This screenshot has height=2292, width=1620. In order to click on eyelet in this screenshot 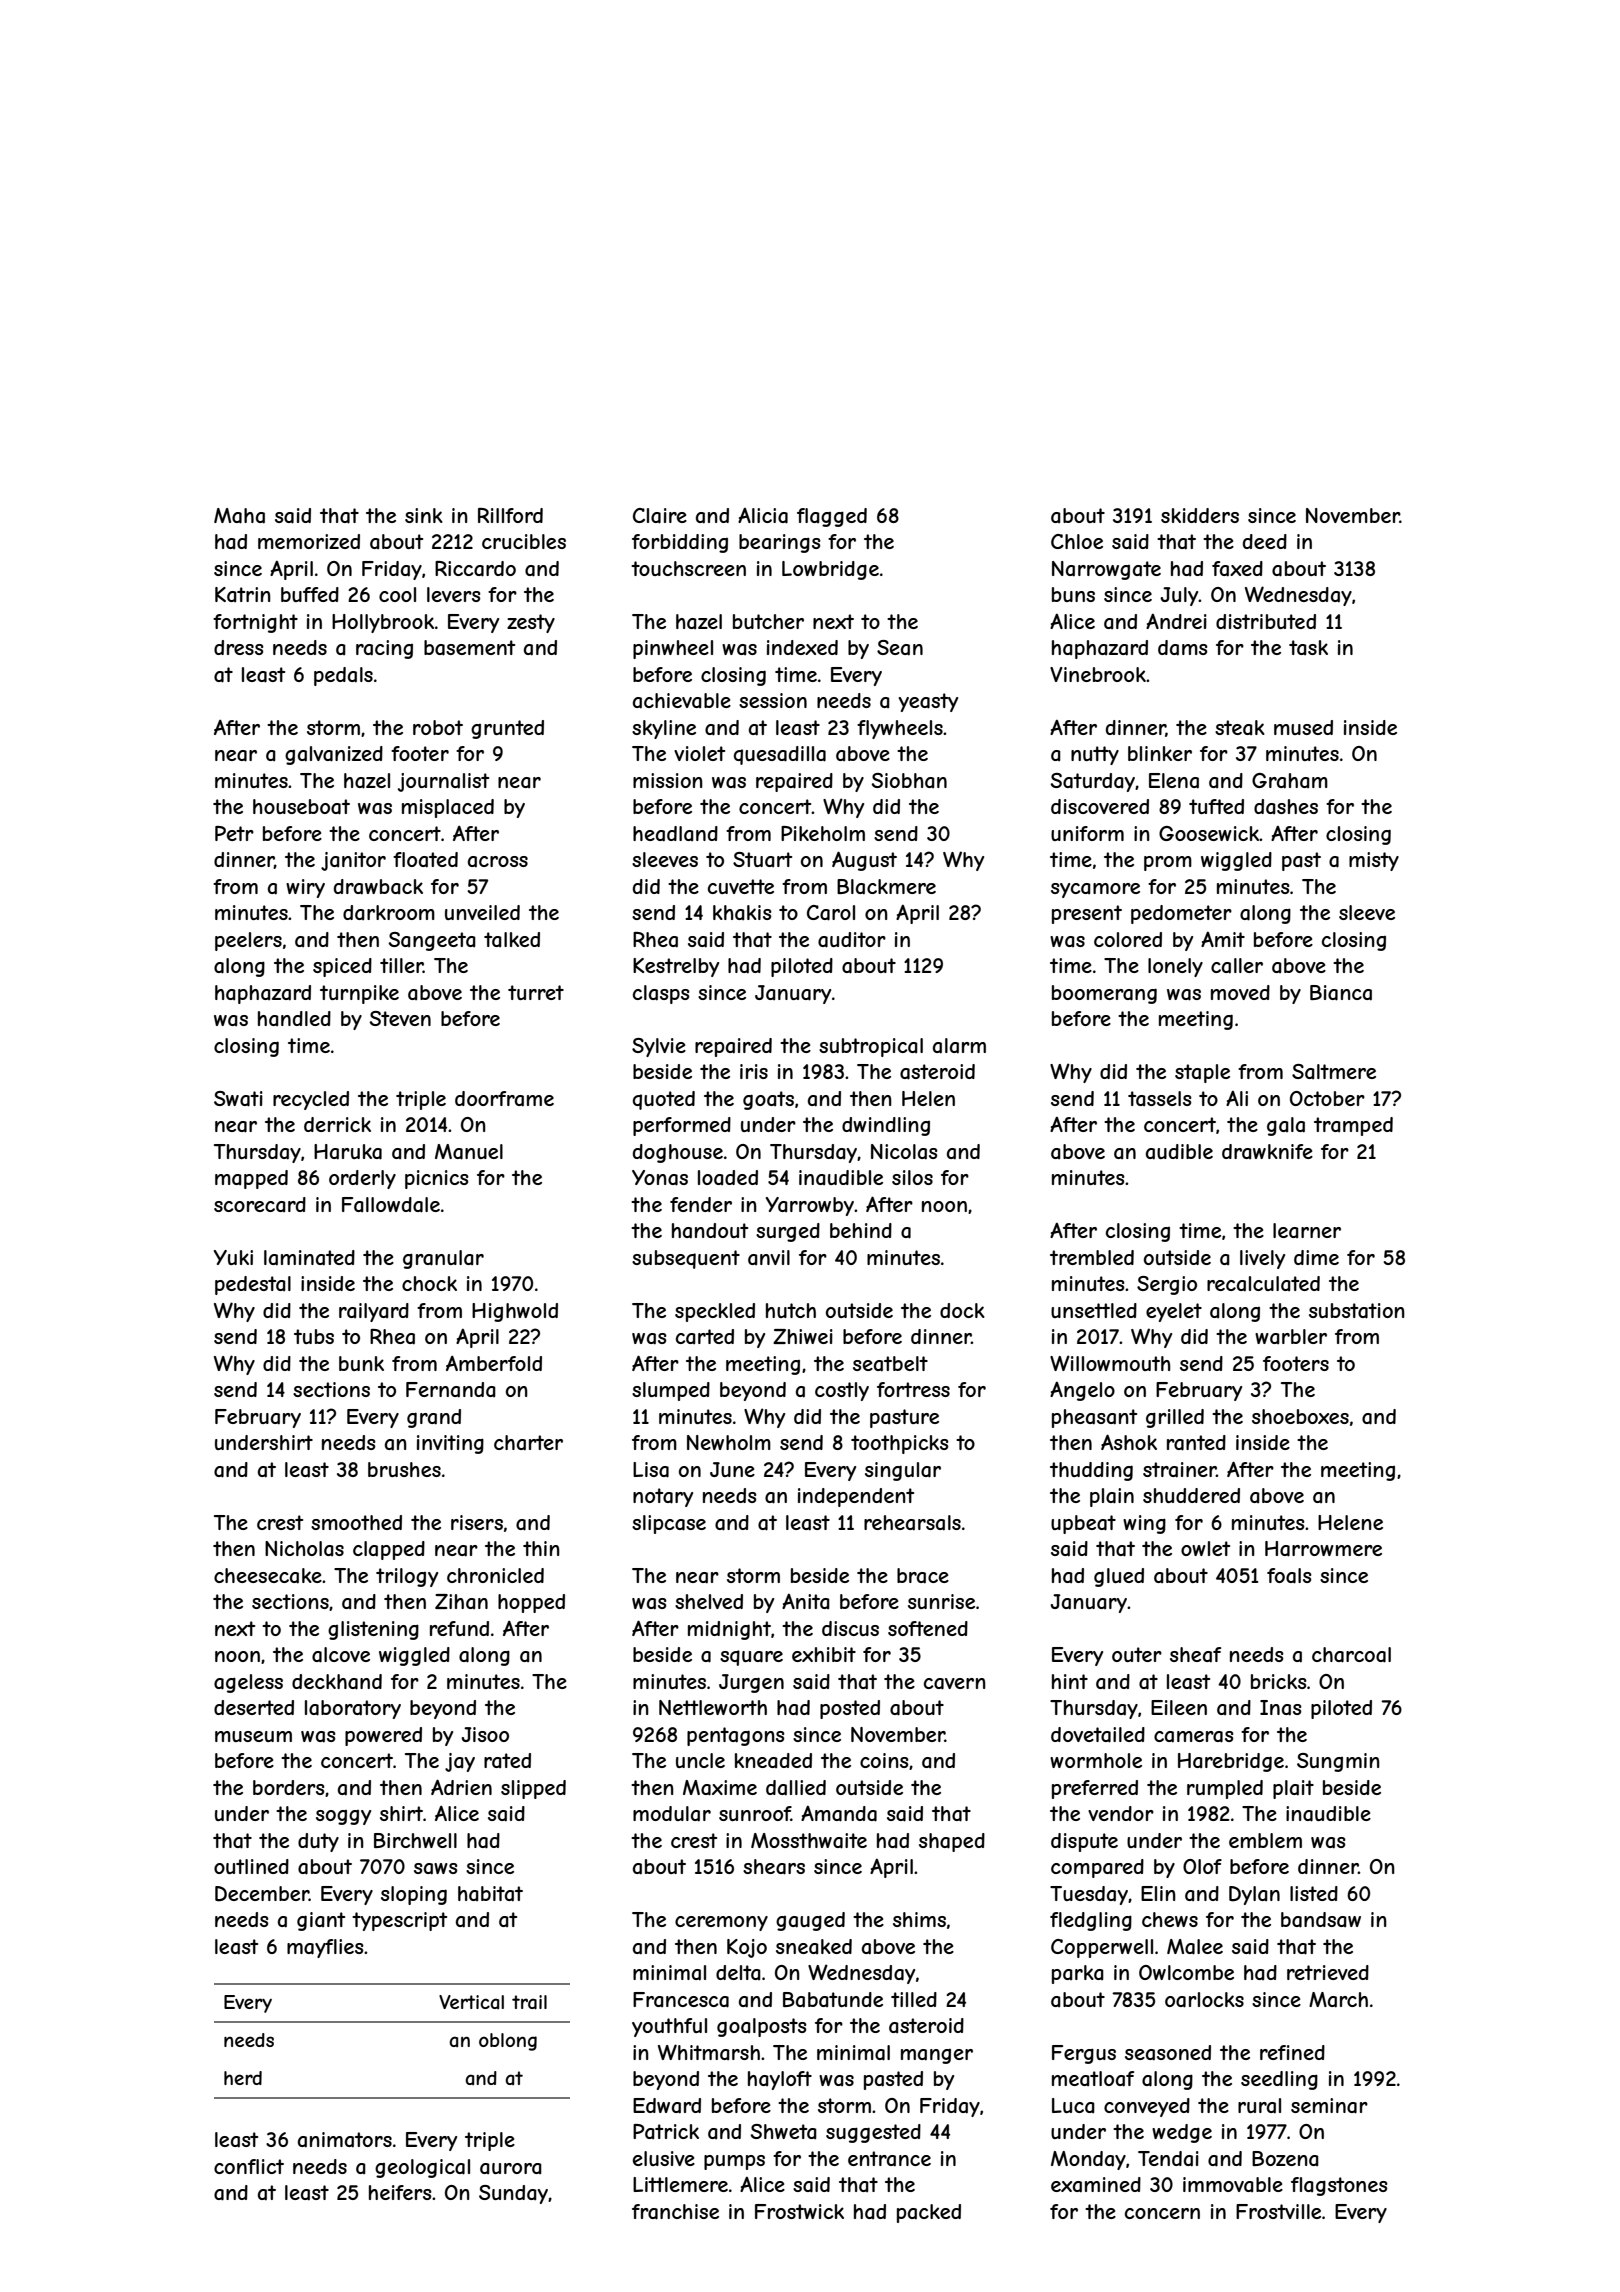, I will do `click(1174, 1312)`.
